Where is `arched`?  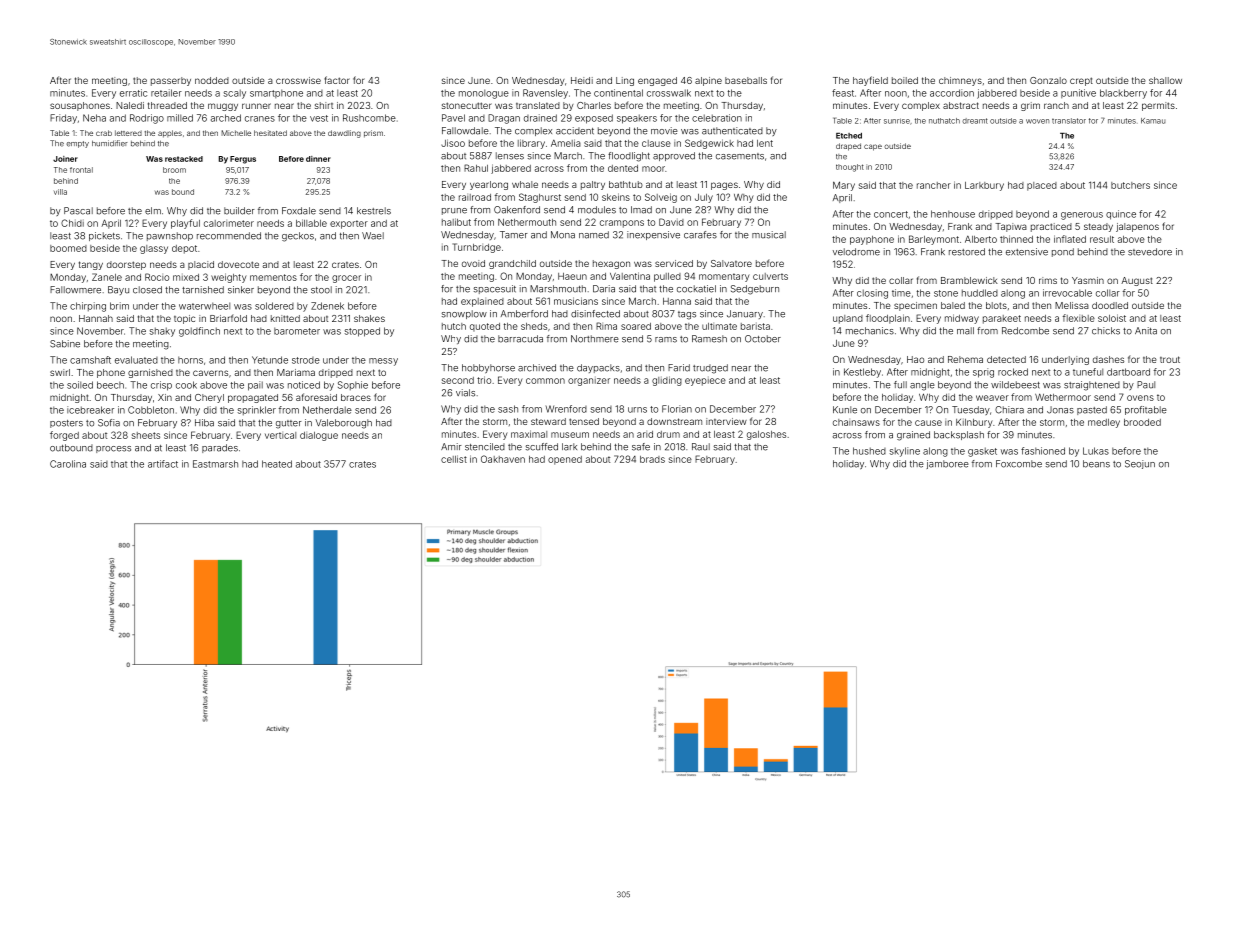 arched is located at coordinates (226, 118).
